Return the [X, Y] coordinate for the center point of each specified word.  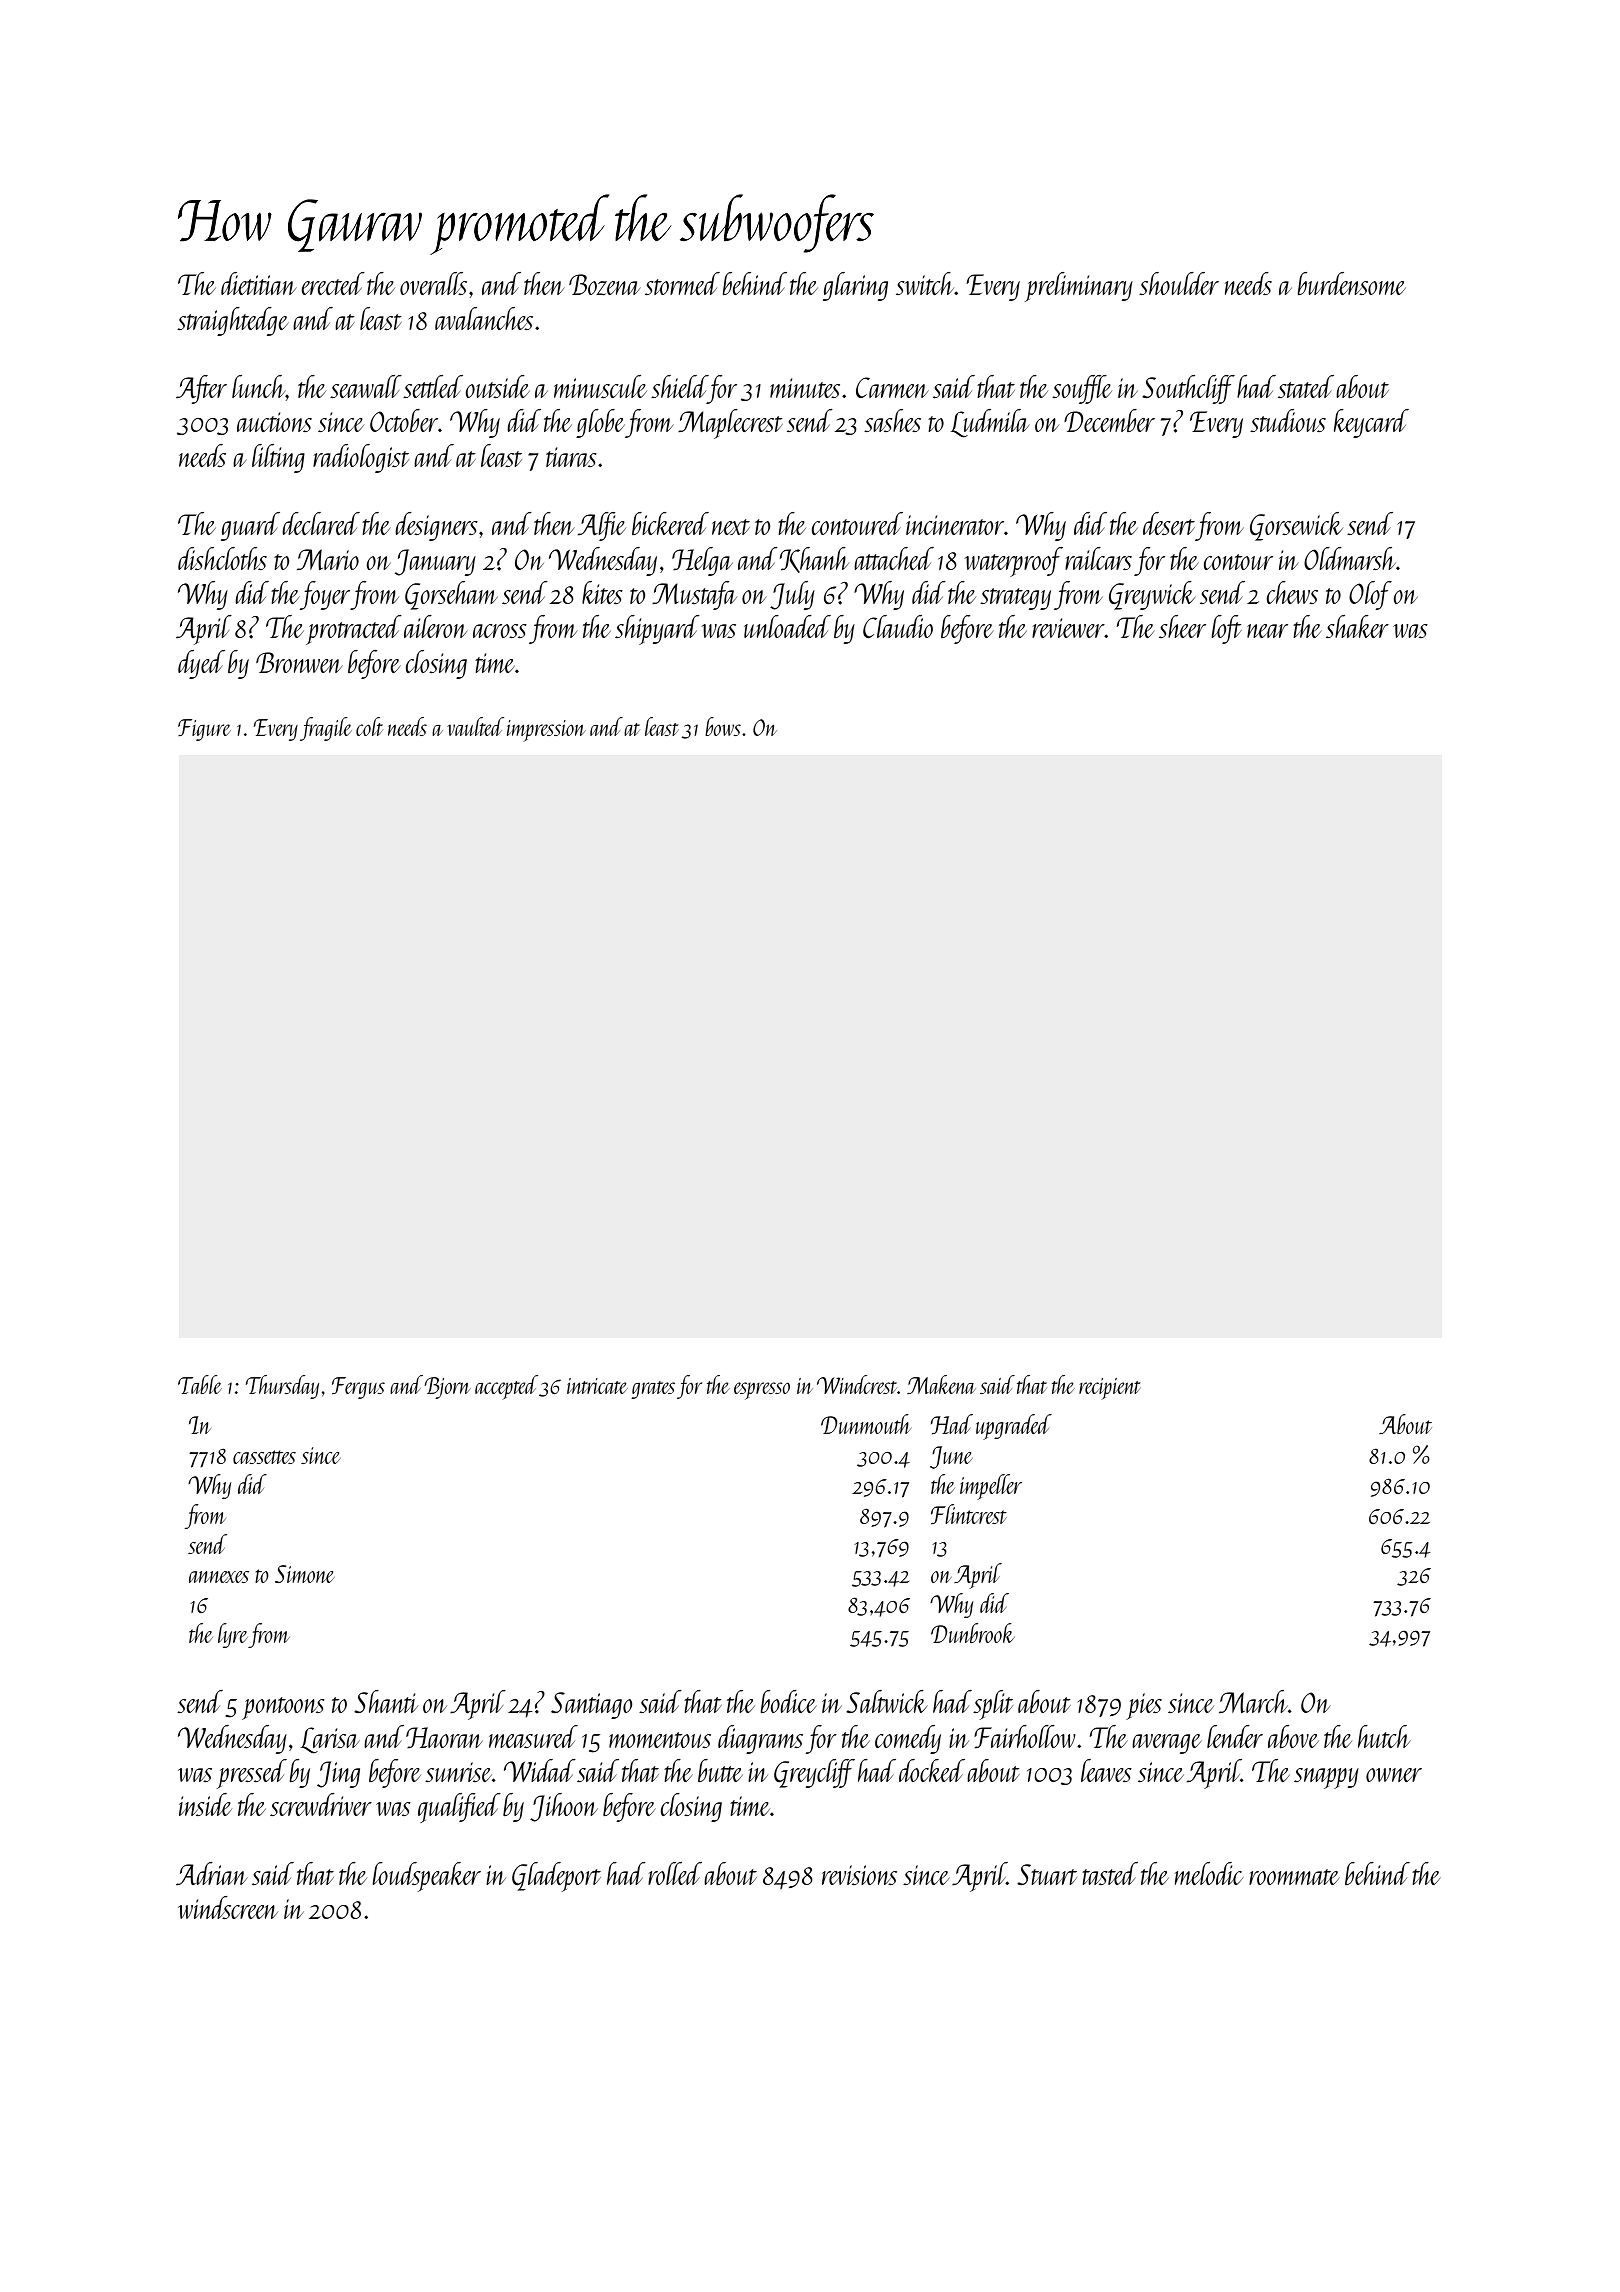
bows [723, 726]
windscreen [228, 1907]
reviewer [1068, 628]
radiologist [361, 458]
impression [546, 731]
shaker [1357, 626]
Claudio [898, 626]
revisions [859, 1875]
